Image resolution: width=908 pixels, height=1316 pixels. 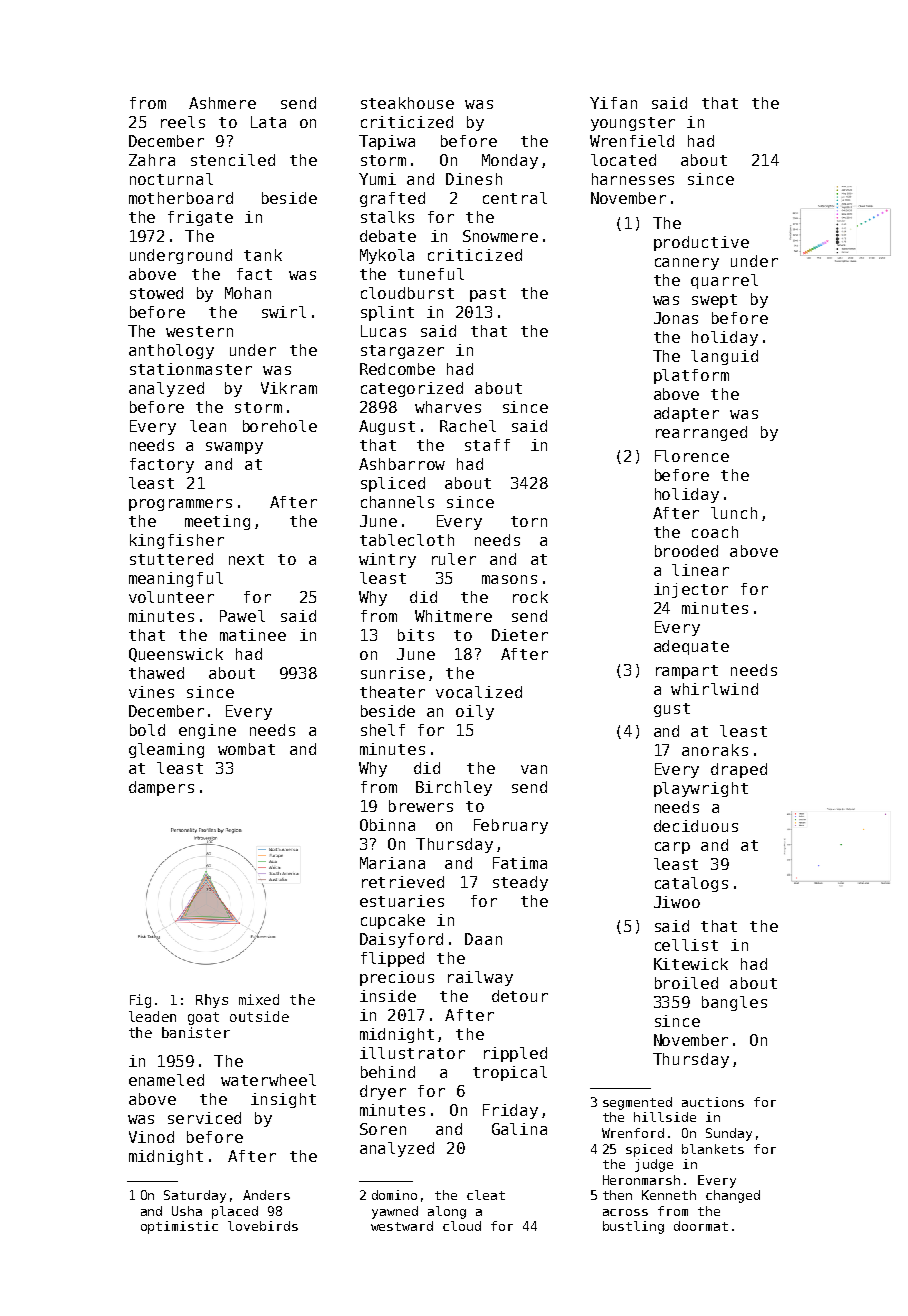 What do you see at coordinates (613, 103) in the screenshot?
I see `Yifan` at bounding box center [613, 103].
